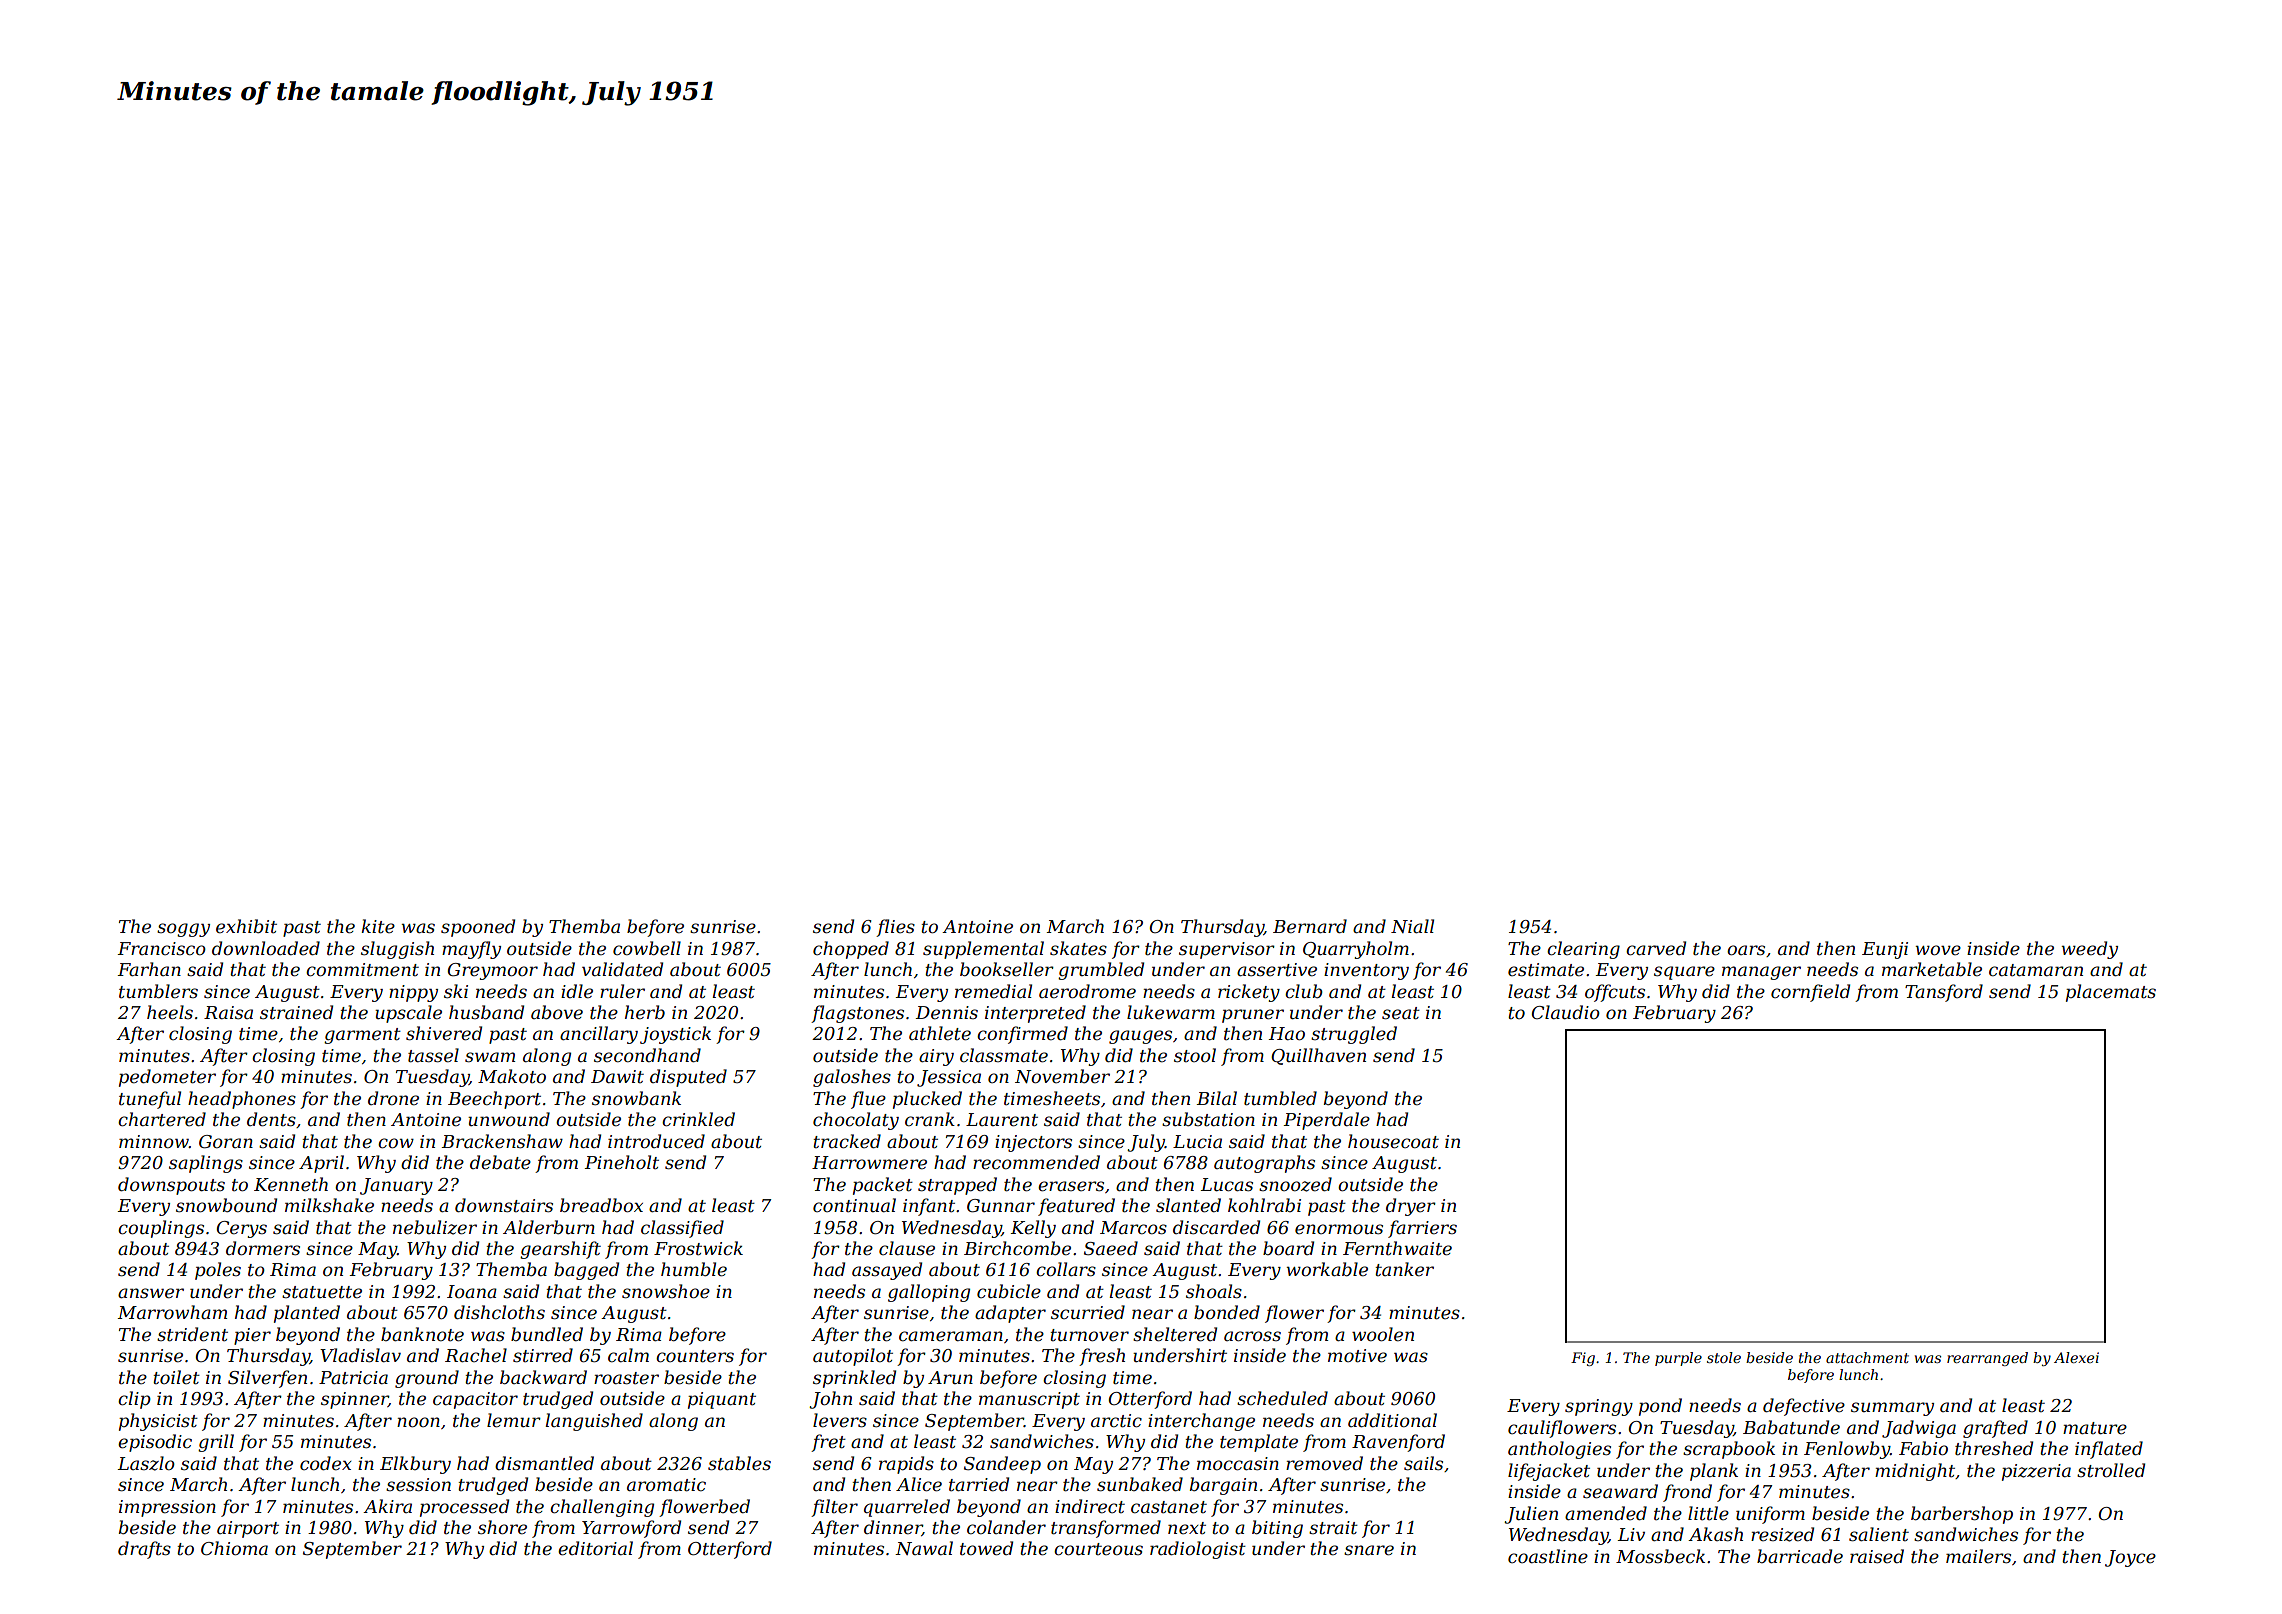 The width and height of the document is (2282, 1614). What do you see at coordinates (171, 1186) in the document?
I see `downspouts` at bounding box center [171, 1186].
